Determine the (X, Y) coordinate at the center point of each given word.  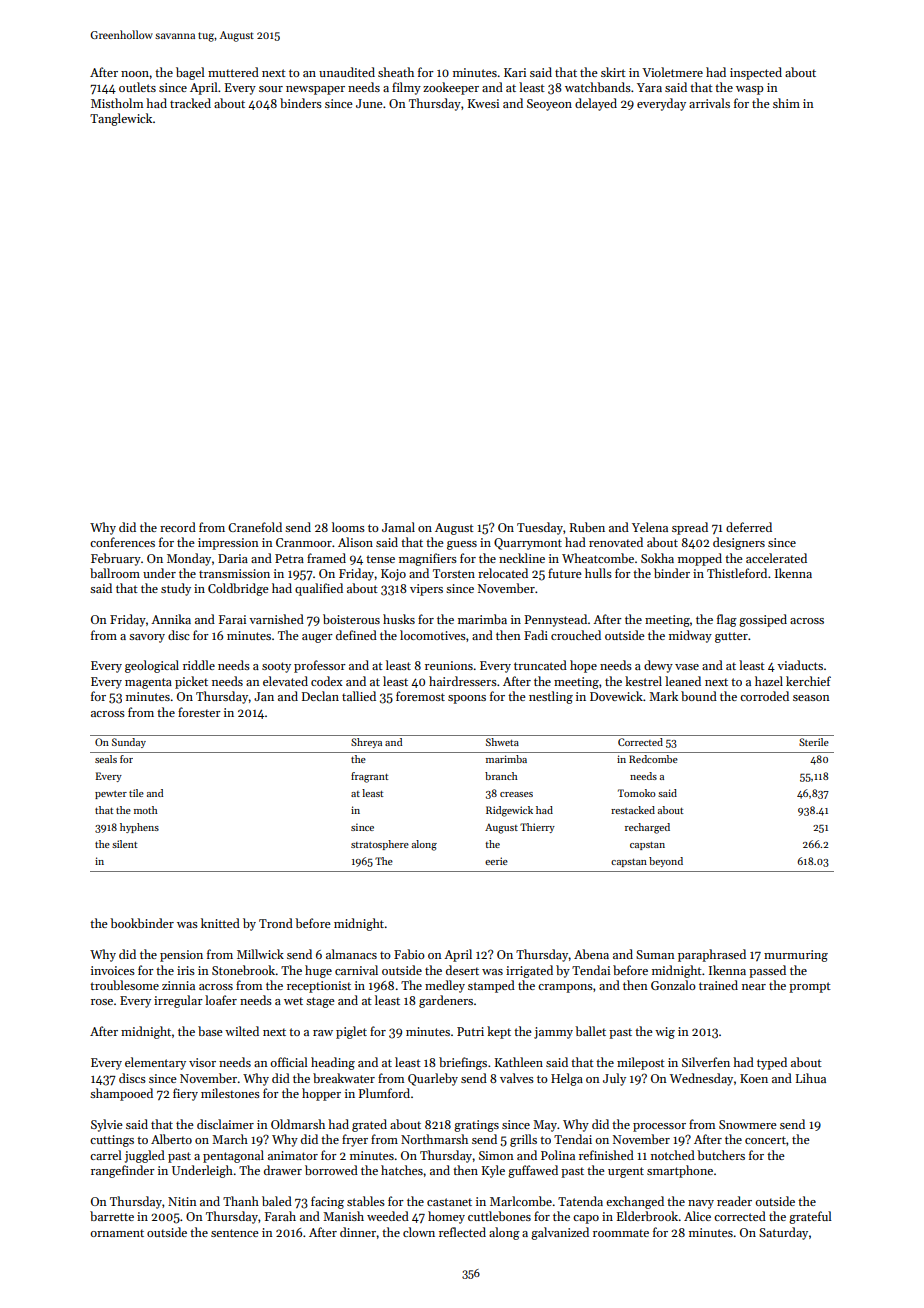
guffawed (533, 1171)
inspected (756, 73)
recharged (647, 828)
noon (135, 74)
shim (786, 103)
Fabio (409, 954)
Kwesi (483, 103)
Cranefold (255, 527)
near (754, 987)
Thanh (241, 1201)
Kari (515, 72)
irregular (178, 1001)
